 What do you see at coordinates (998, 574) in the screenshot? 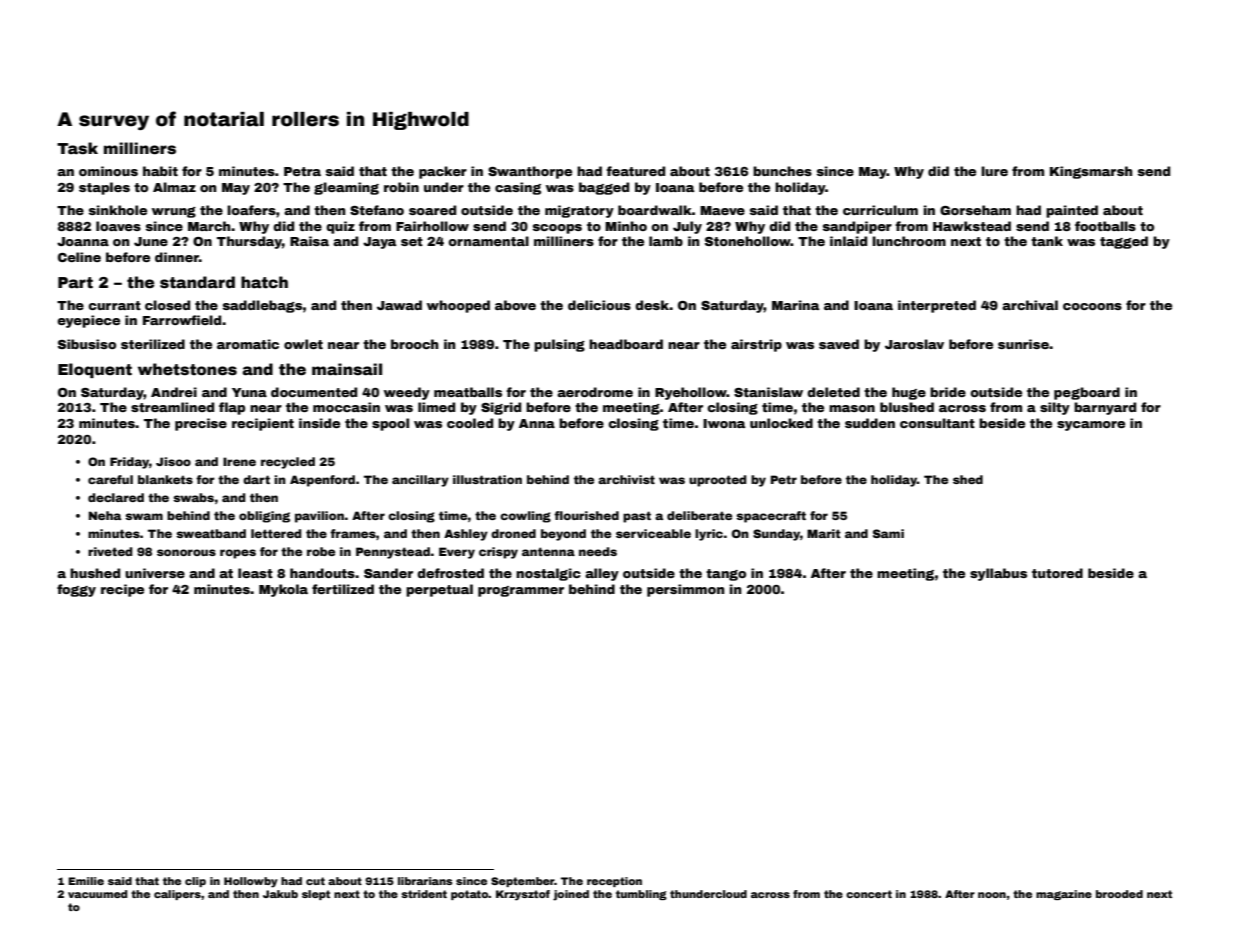
I see `syllabus` at bounding box center [998, 574].
